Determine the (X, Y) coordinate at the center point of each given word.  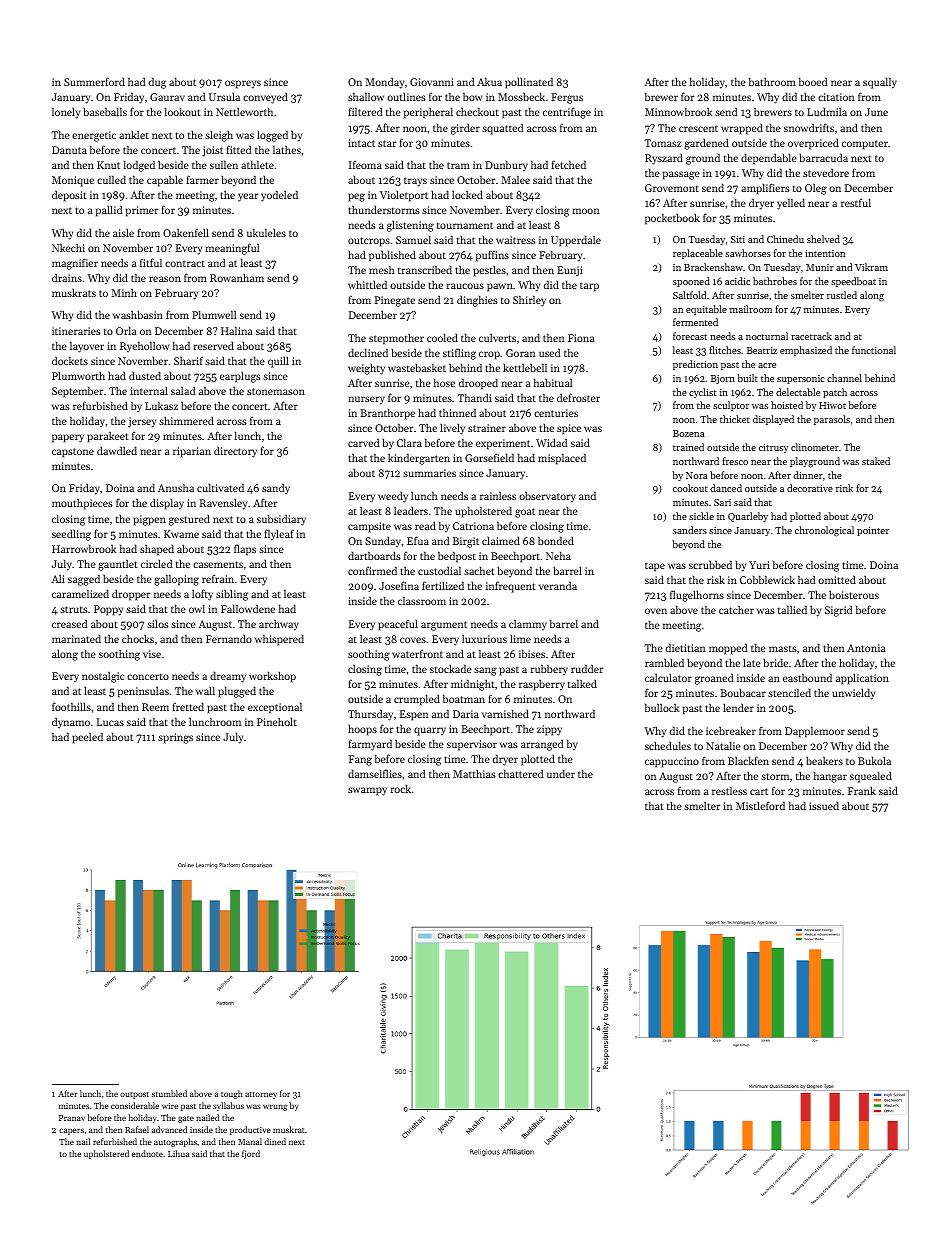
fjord (251, 1154)
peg (356, 197)
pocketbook (672, 219)
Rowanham (237, 277)
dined (275, 1141)
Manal (250, 1141)
